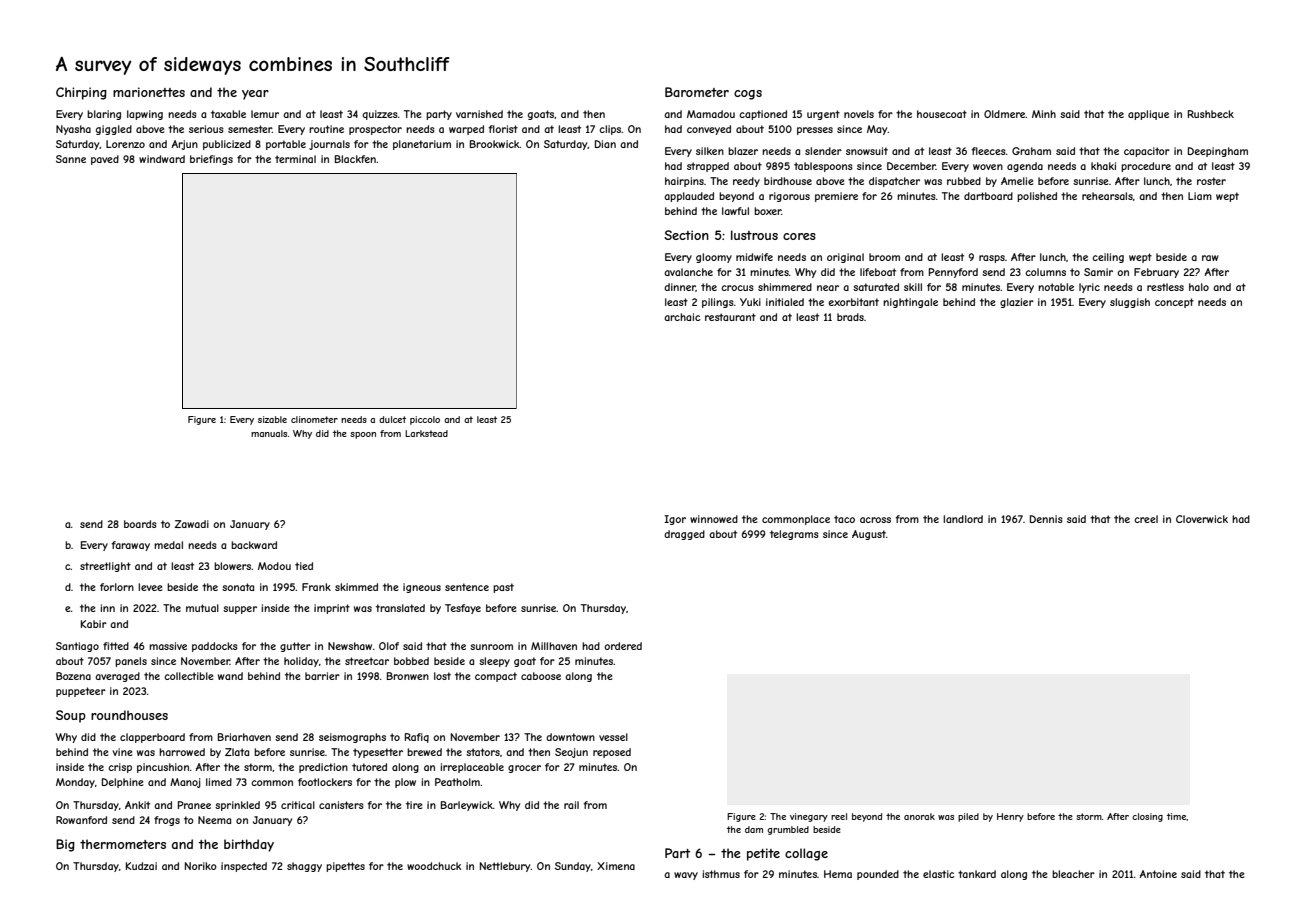 This screenshot has height=924, width=1308. Describe the element at coordinates (1199, 287) in the screenshot. I see `halo` at that location.
